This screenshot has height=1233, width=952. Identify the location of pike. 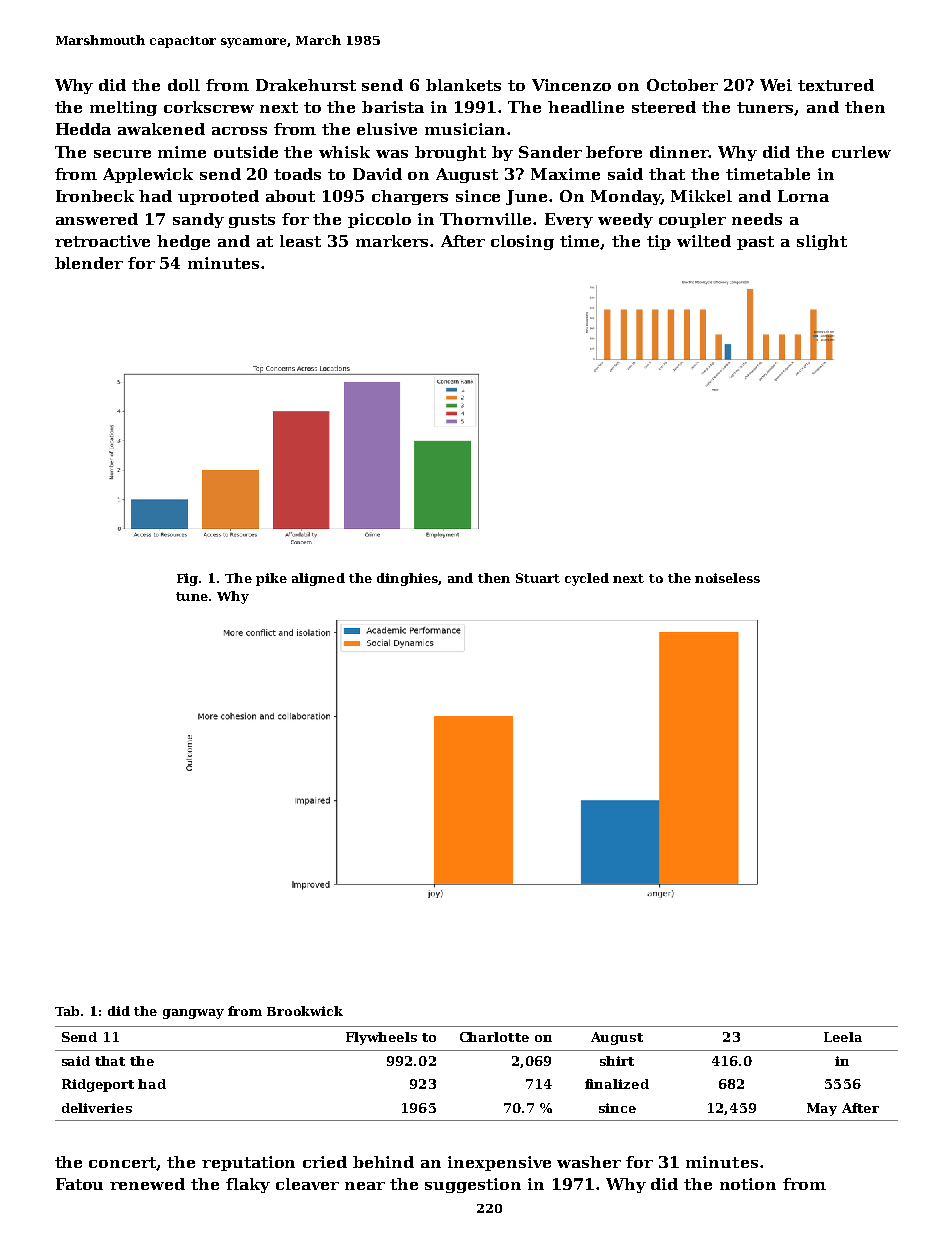
(271, 579).
